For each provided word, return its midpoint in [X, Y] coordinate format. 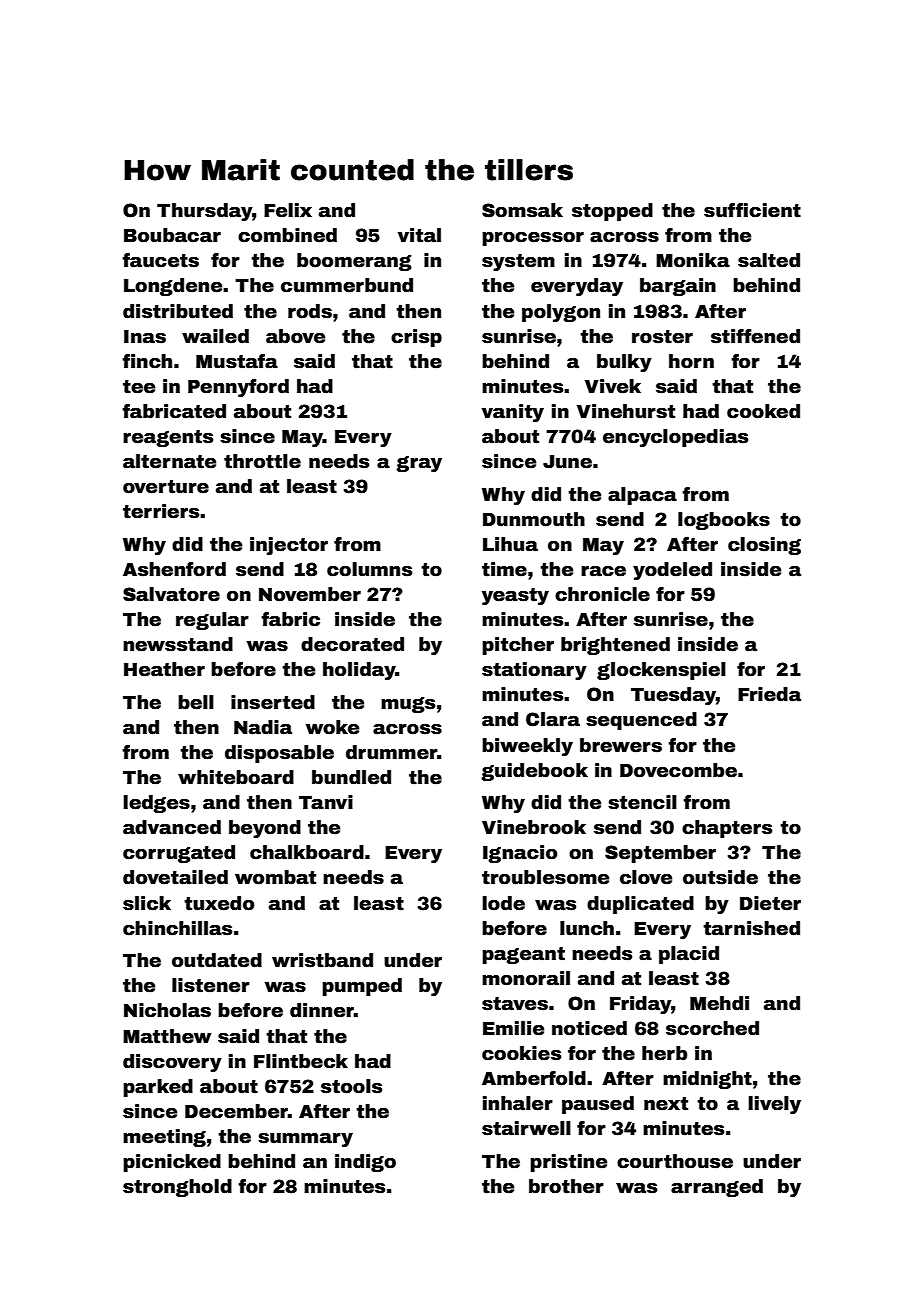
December [236, 1111]
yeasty [515, 596]
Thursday [205, 212]
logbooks [724, 521]
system [518, 262]
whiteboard [236, 777]
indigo [365, 1163]
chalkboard [307, 852]
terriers [161, 511]
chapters [727, 829]
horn [691, 361]
